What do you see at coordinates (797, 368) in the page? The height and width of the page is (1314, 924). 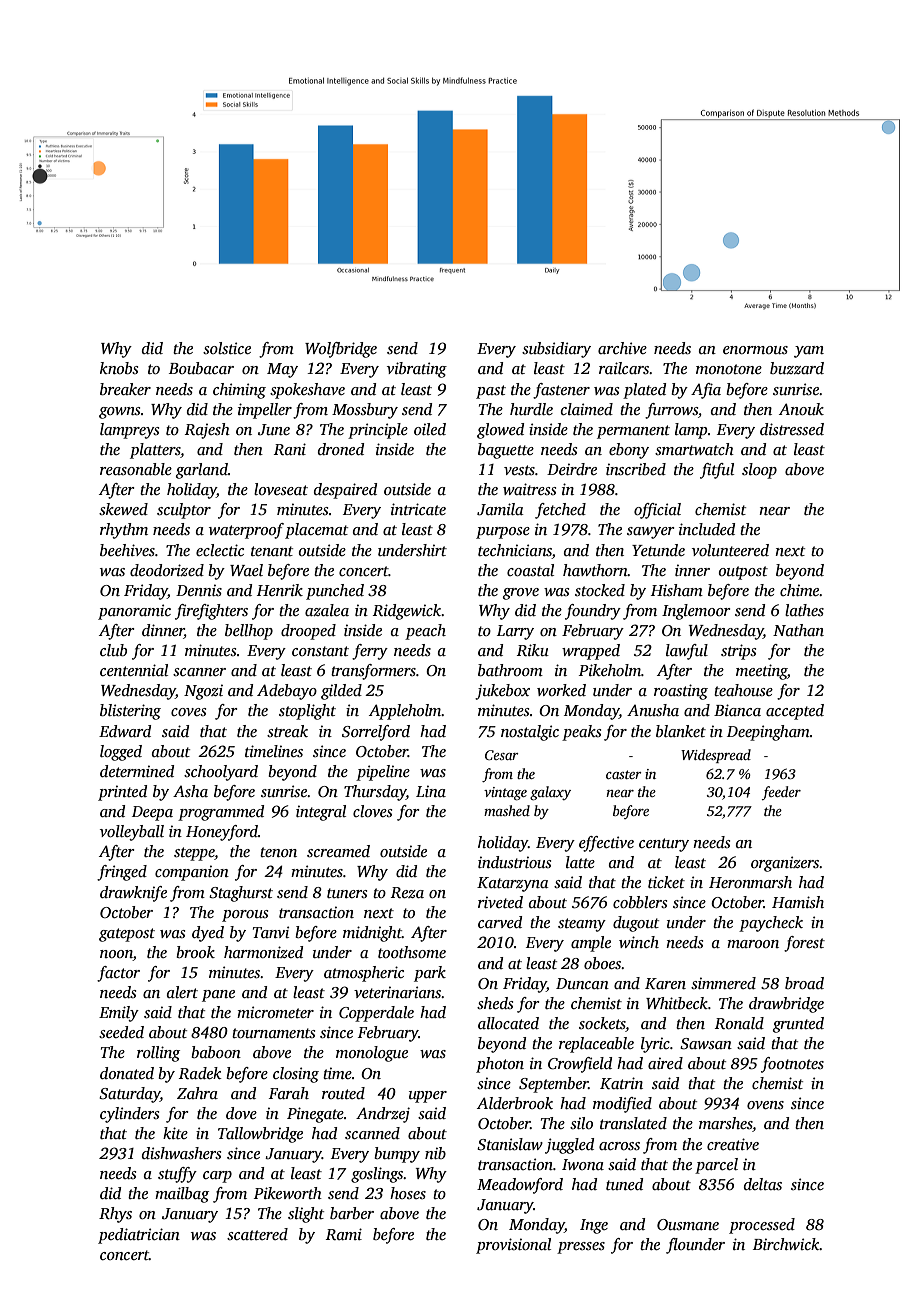 I see `buzzard` at bounding box center [797, 368].
